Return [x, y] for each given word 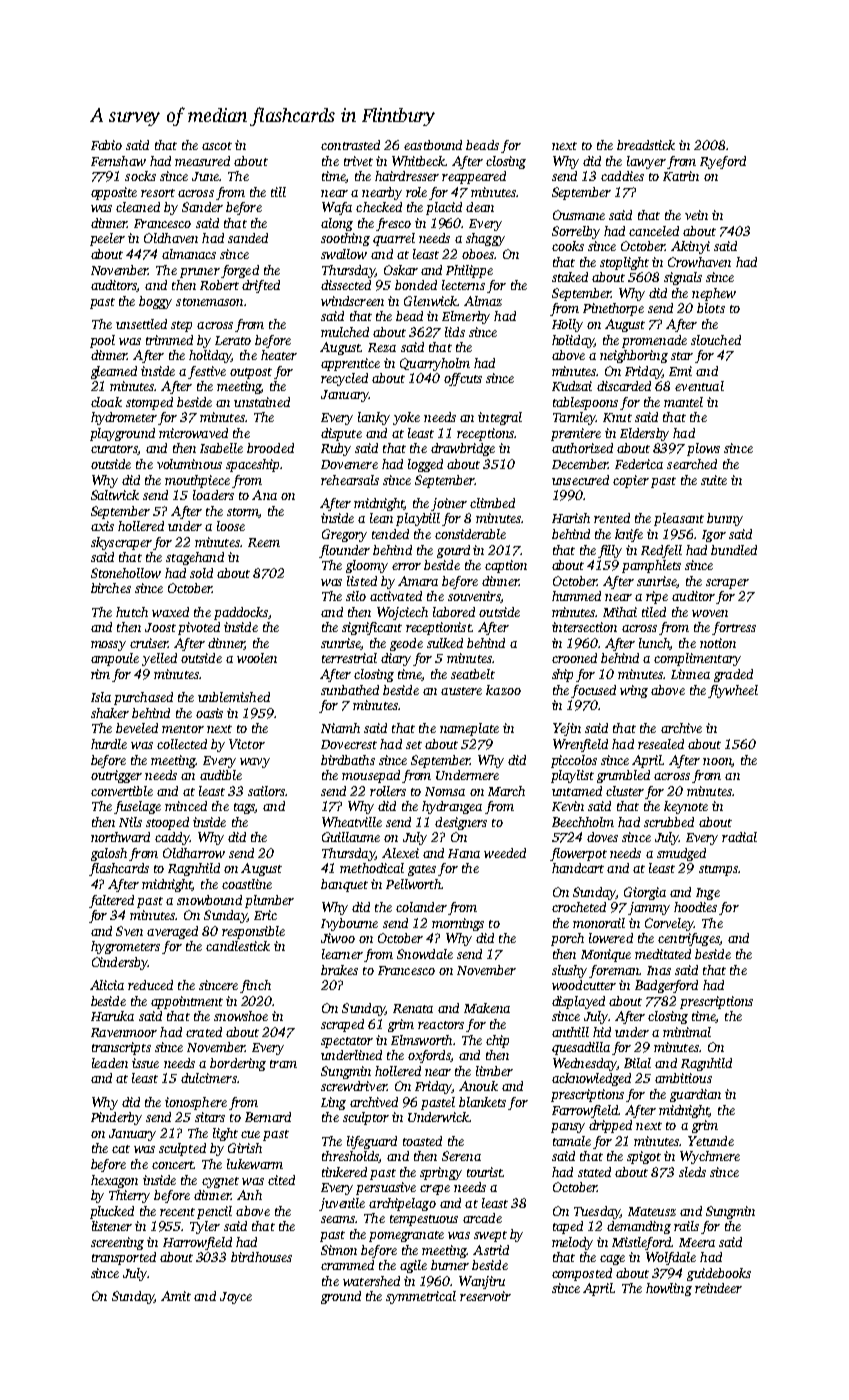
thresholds [350, 1157]
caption [506, 566]
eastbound [433, 145]
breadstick [646, 145]
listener [112, 1226]
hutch [132, 612]
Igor [714, 536]
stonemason [209, 302]
